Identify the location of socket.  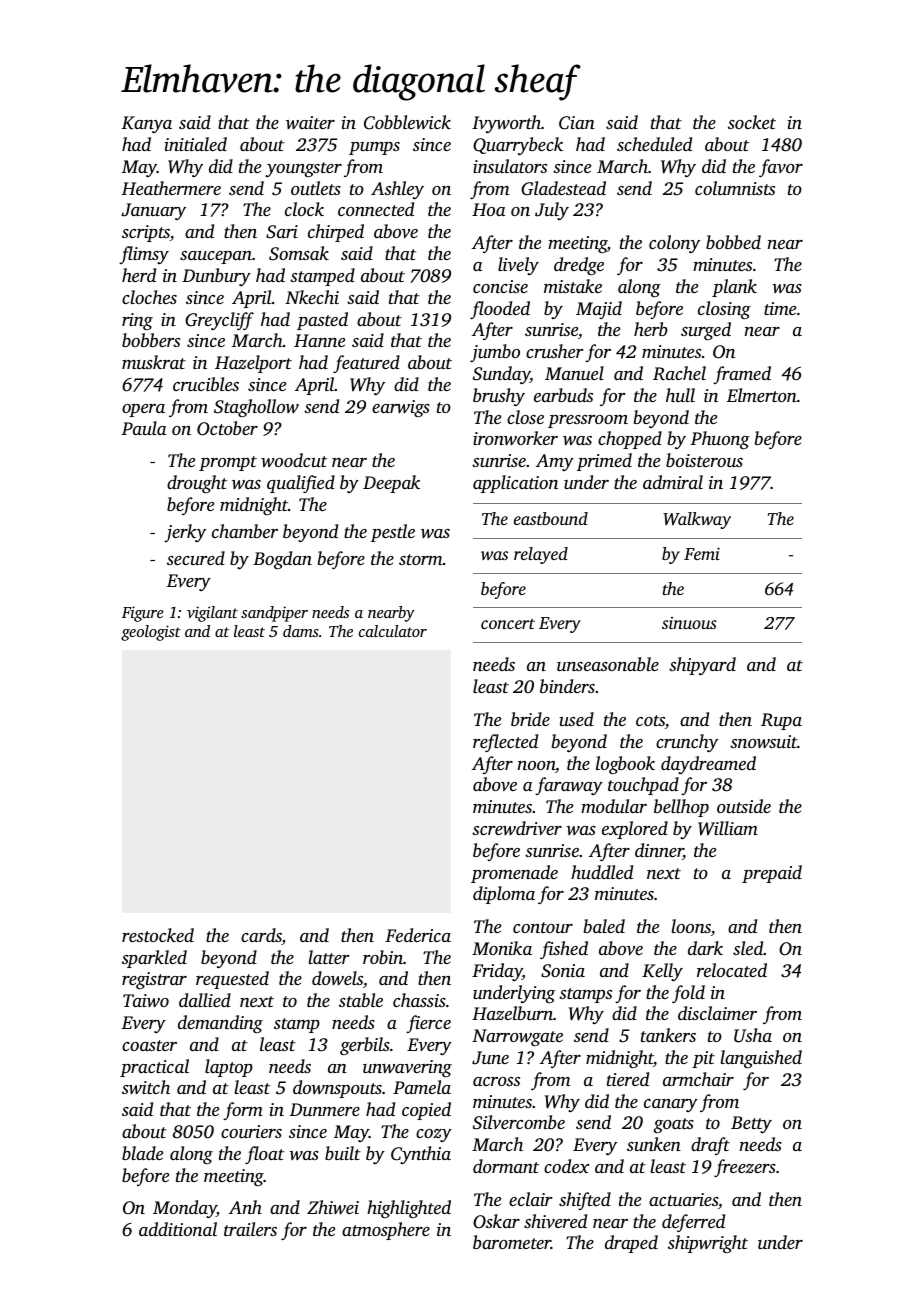
(752, 122).
